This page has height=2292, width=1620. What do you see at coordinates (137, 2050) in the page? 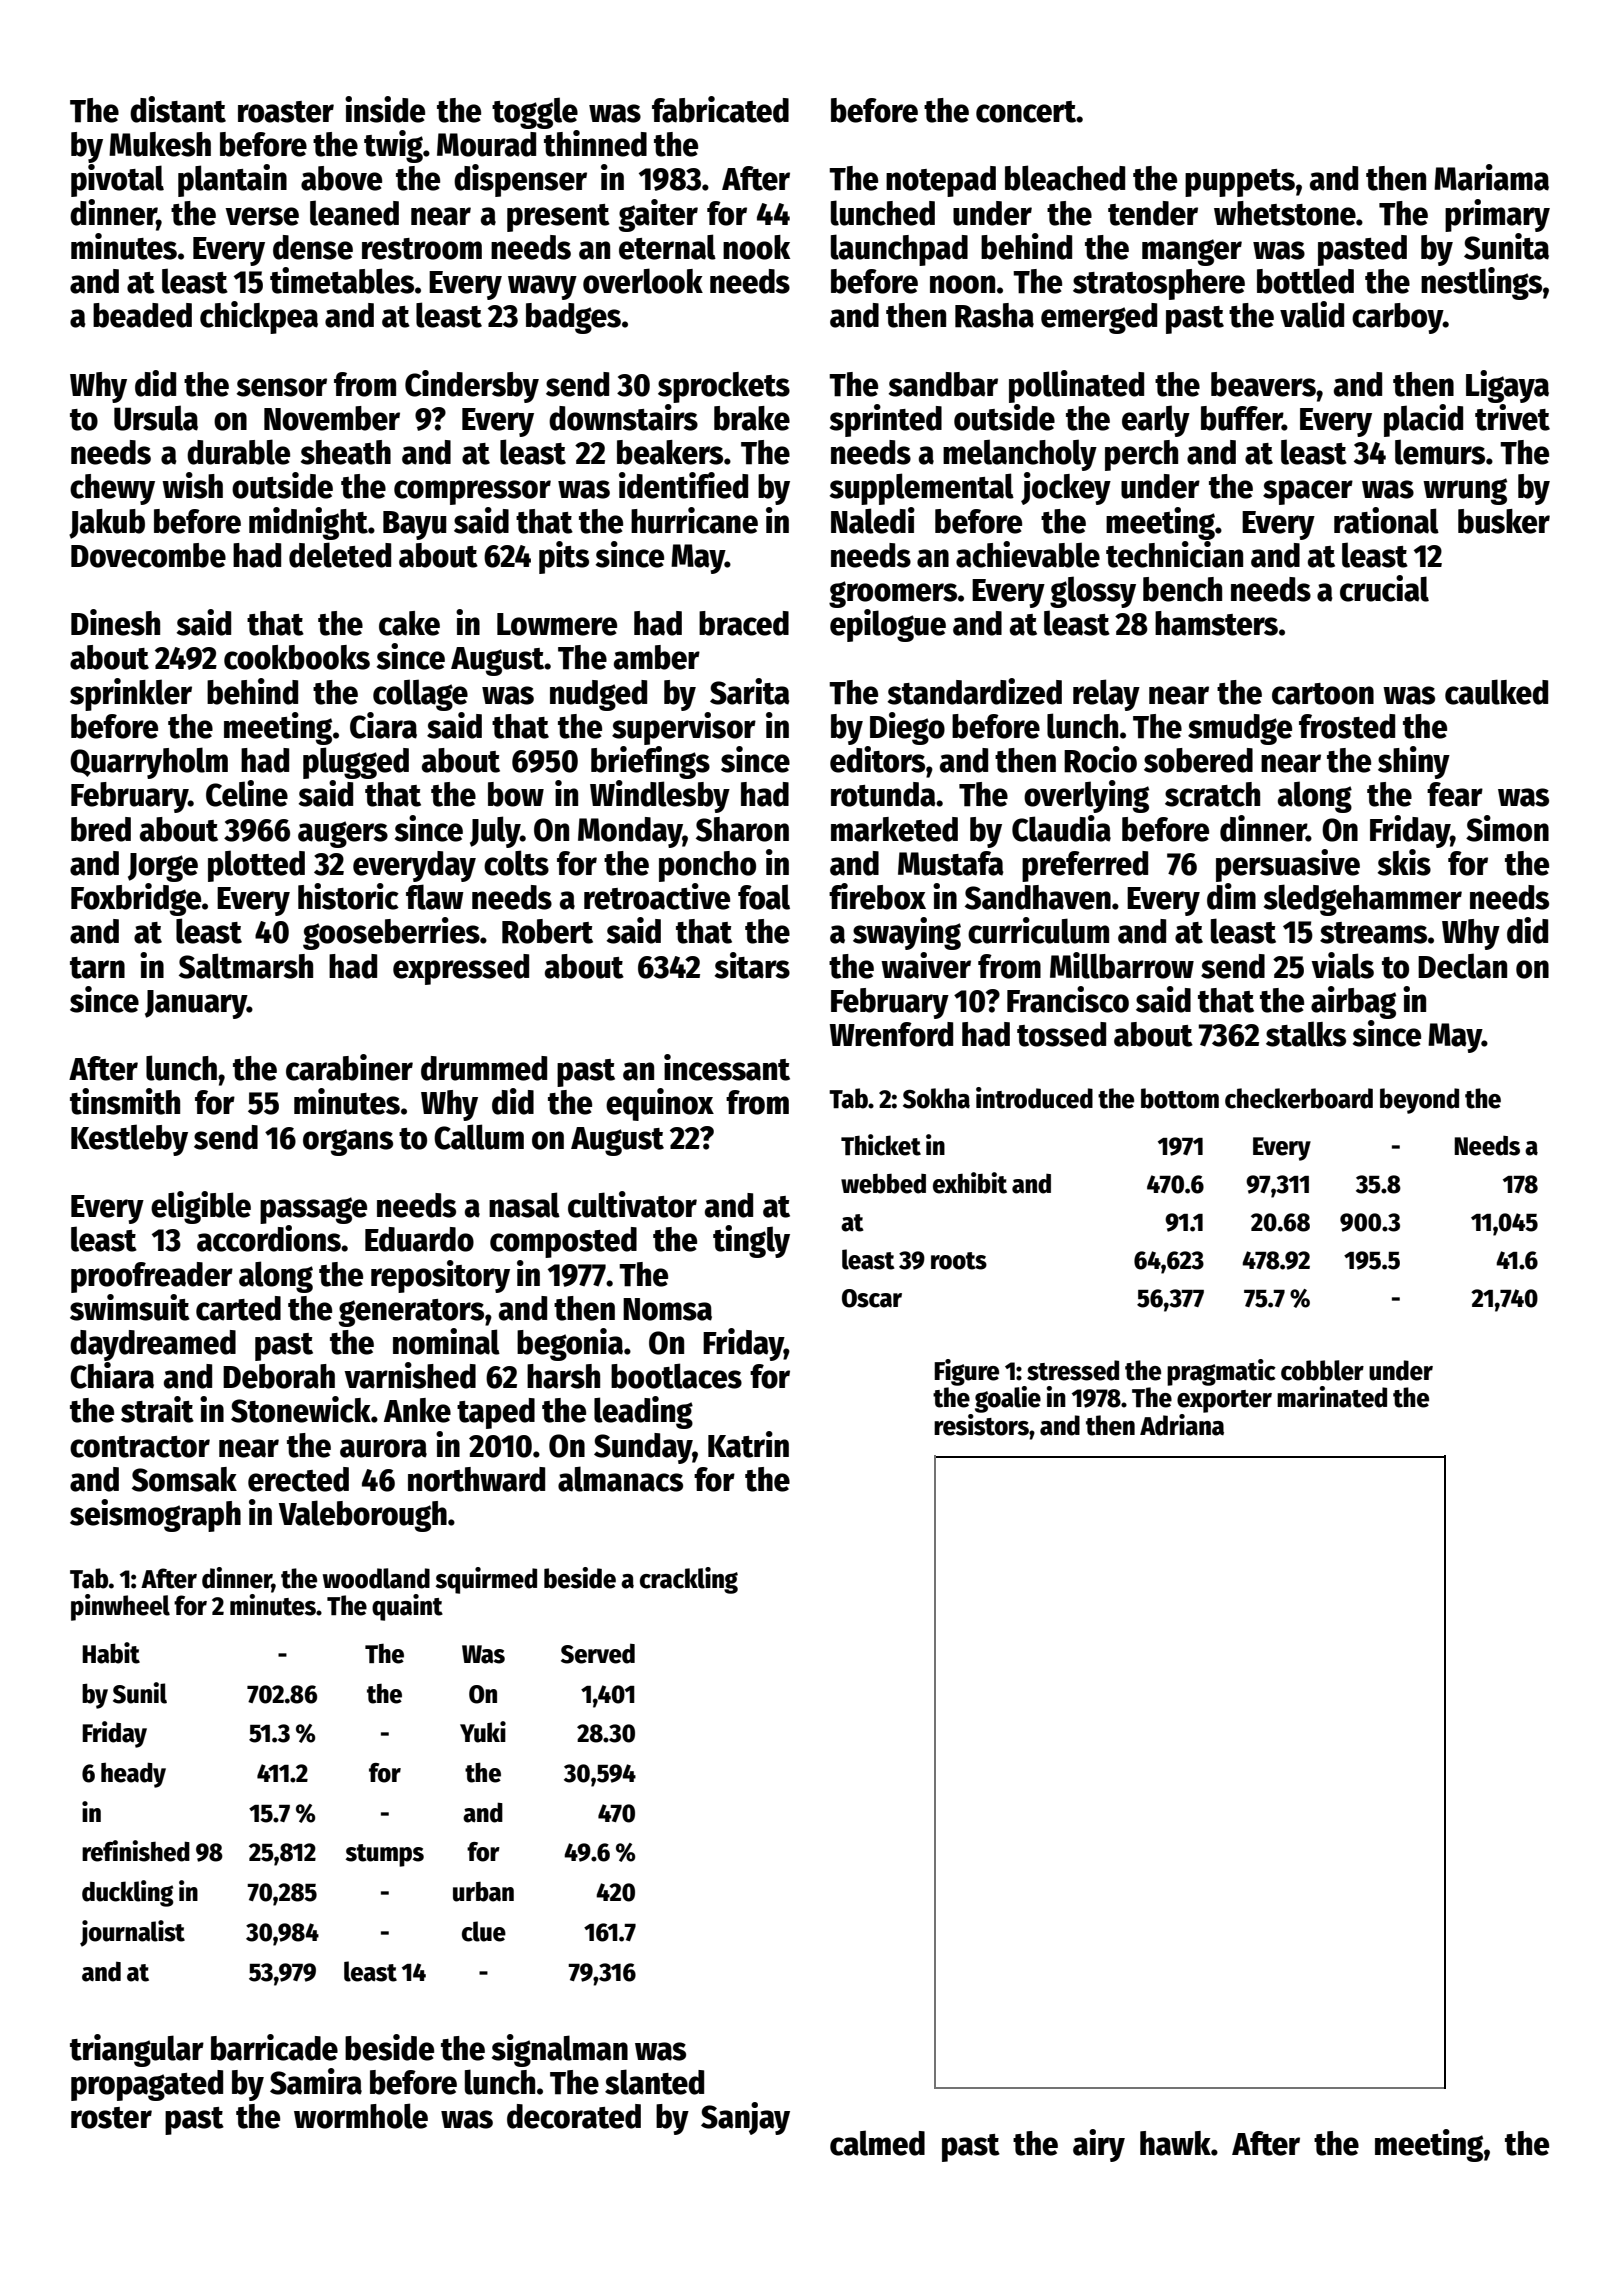
I see `triangular` at bounding box center [137, 2050].
